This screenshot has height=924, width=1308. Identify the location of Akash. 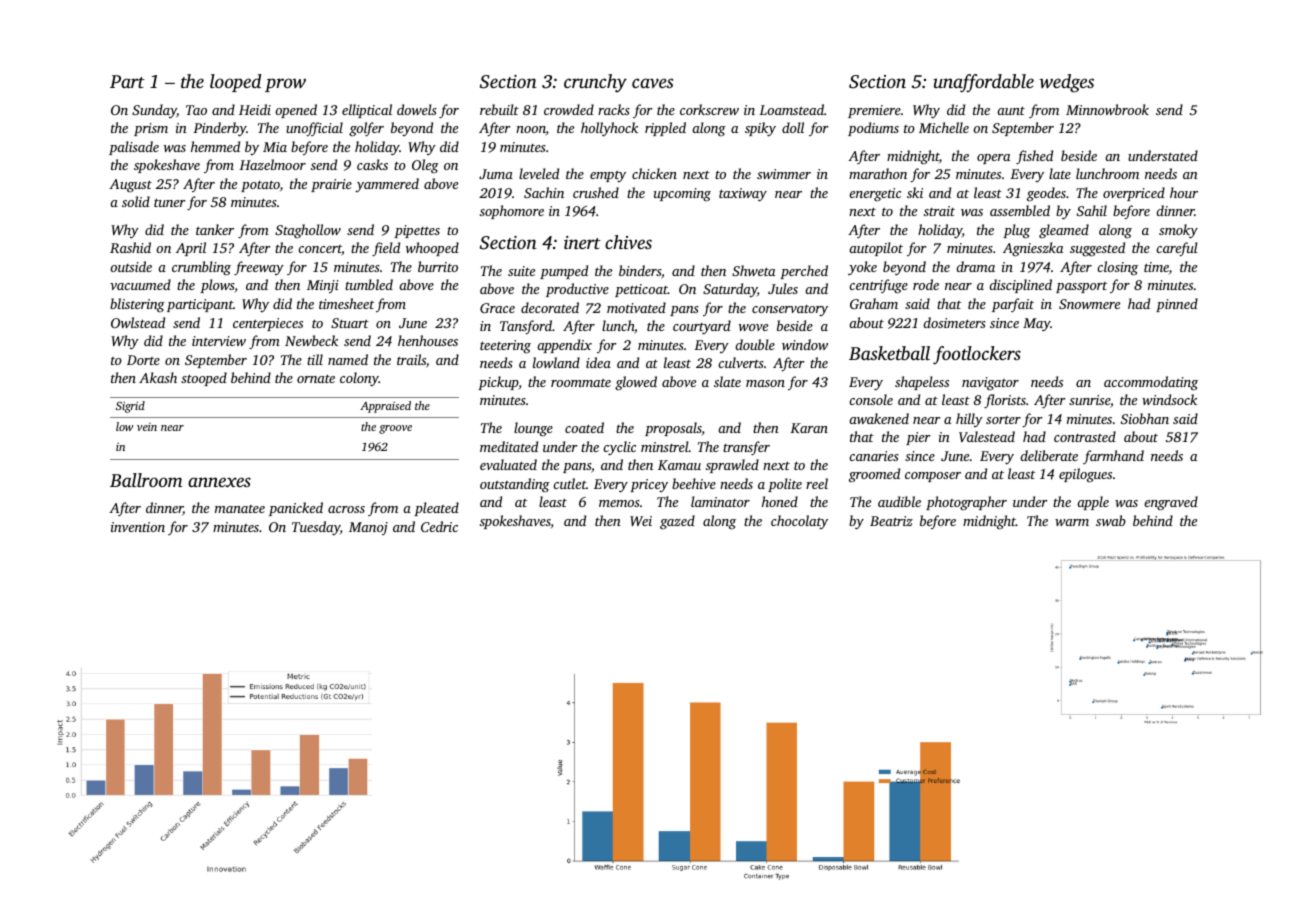
(158, 377).
